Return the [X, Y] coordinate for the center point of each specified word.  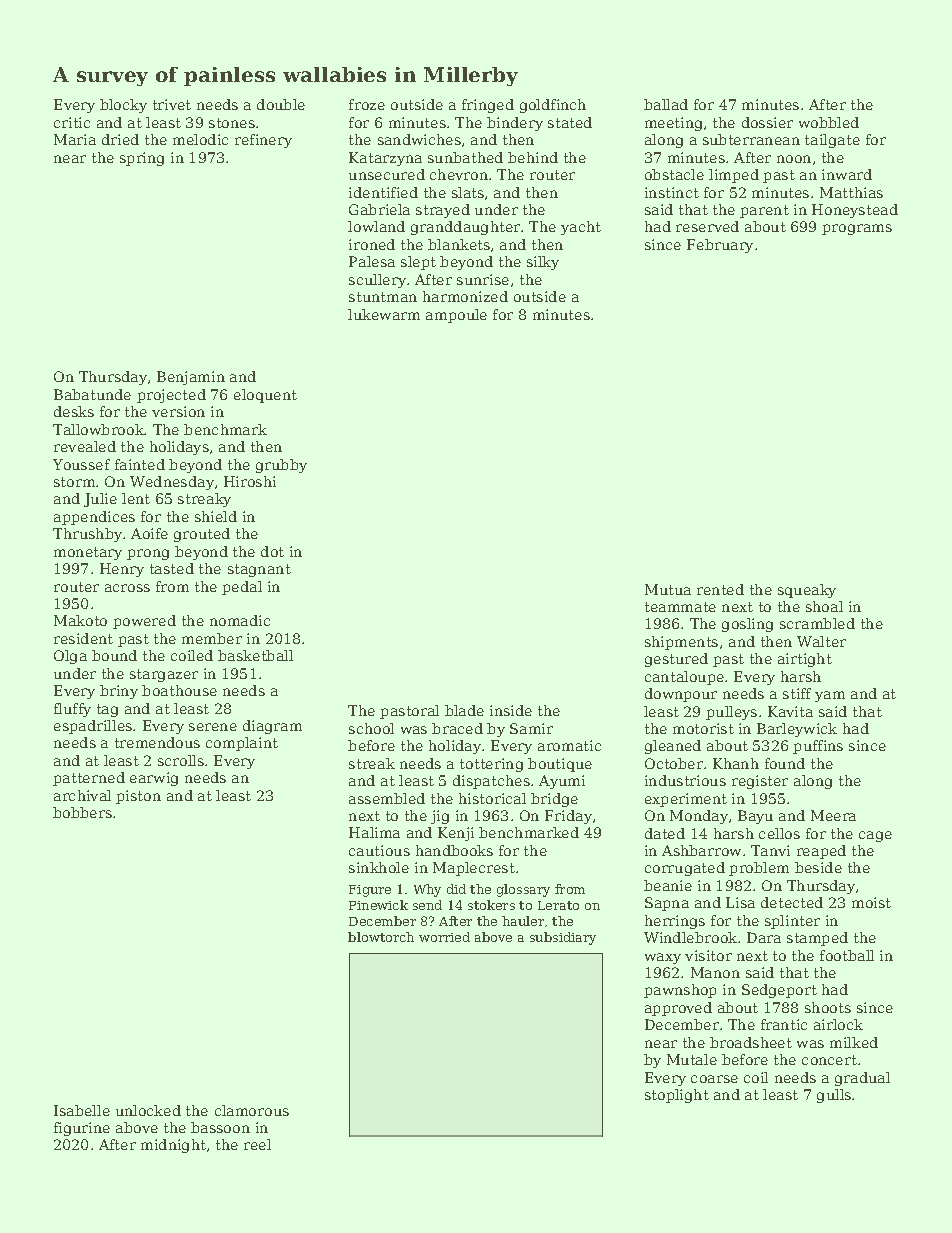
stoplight [677, 1096]
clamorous [252, 1110]
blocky [123, 106]
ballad [666, 104]
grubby [281, 466]
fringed [488, 106]
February [720, 246]
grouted [202, 535]
